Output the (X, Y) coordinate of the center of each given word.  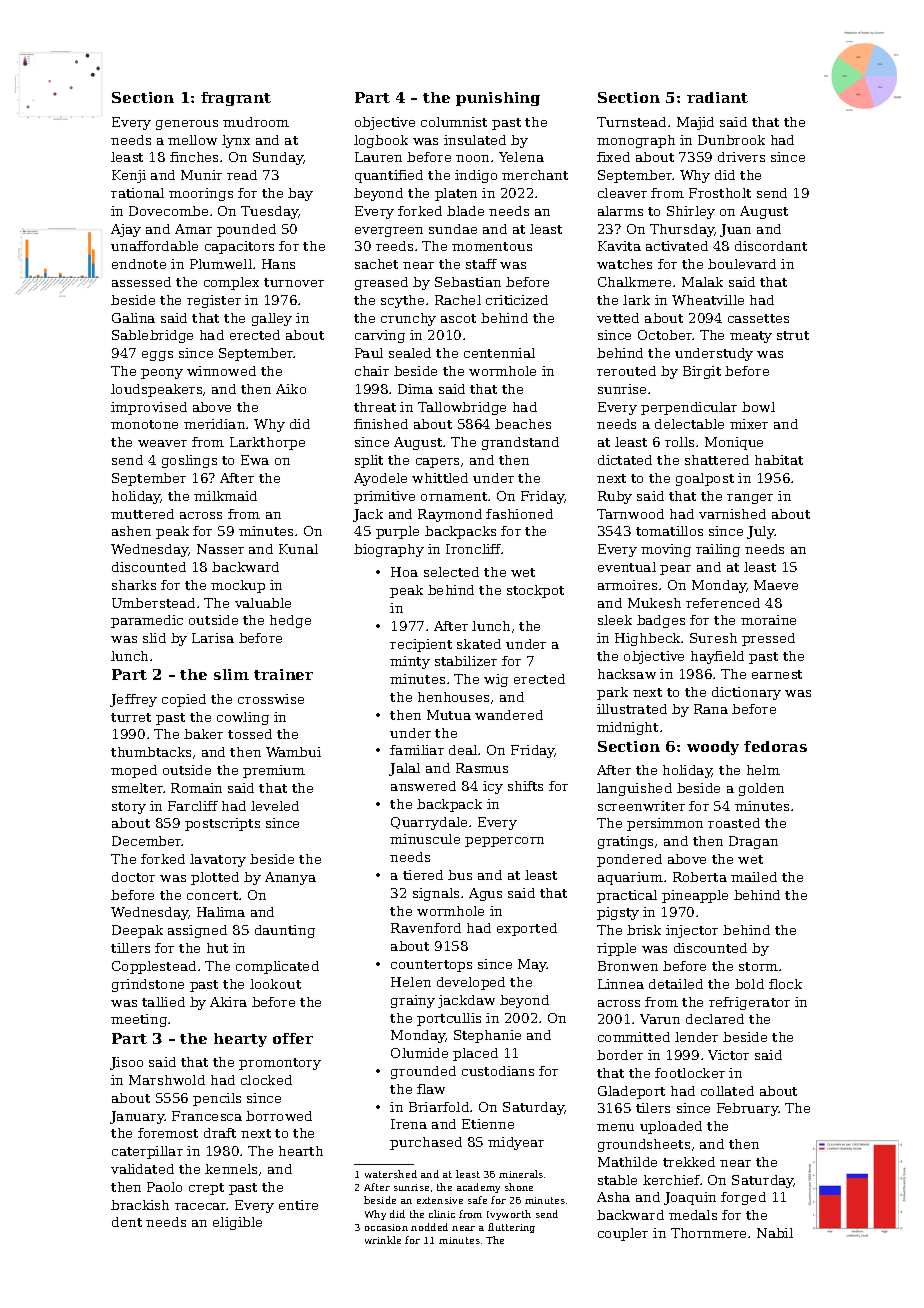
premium (274, 771)
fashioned (519, 514)
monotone (144, 424)
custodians (498, 1071)
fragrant (236, 99)
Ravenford (426, 928)
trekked (689, 1162)
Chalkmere (634, 282)
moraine (768, 620)
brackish (140, 1205)
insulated (475, 140)
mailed (754, 877)
